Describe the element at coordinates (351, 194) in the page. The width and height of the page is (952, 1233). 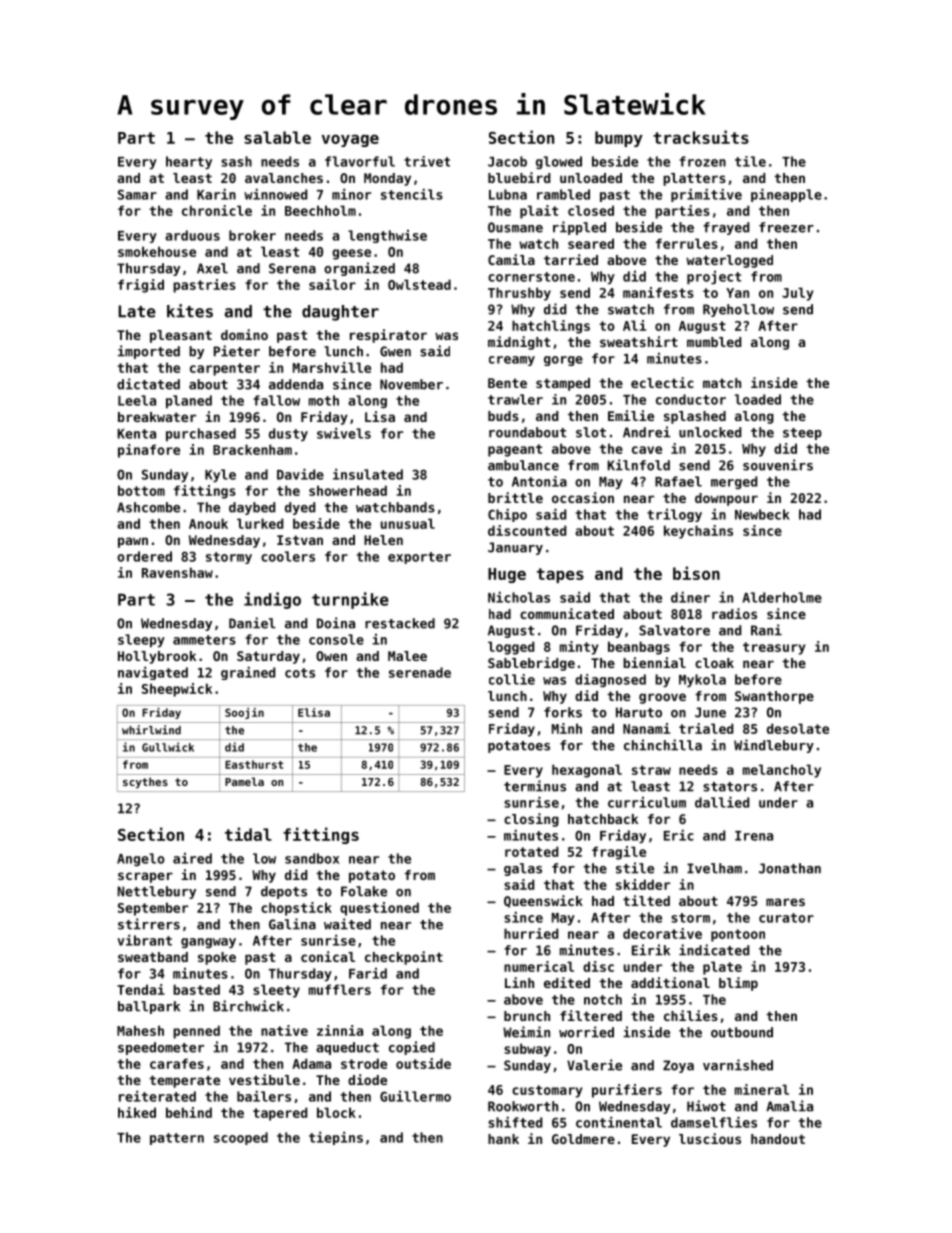
I see `minor` at that location.
